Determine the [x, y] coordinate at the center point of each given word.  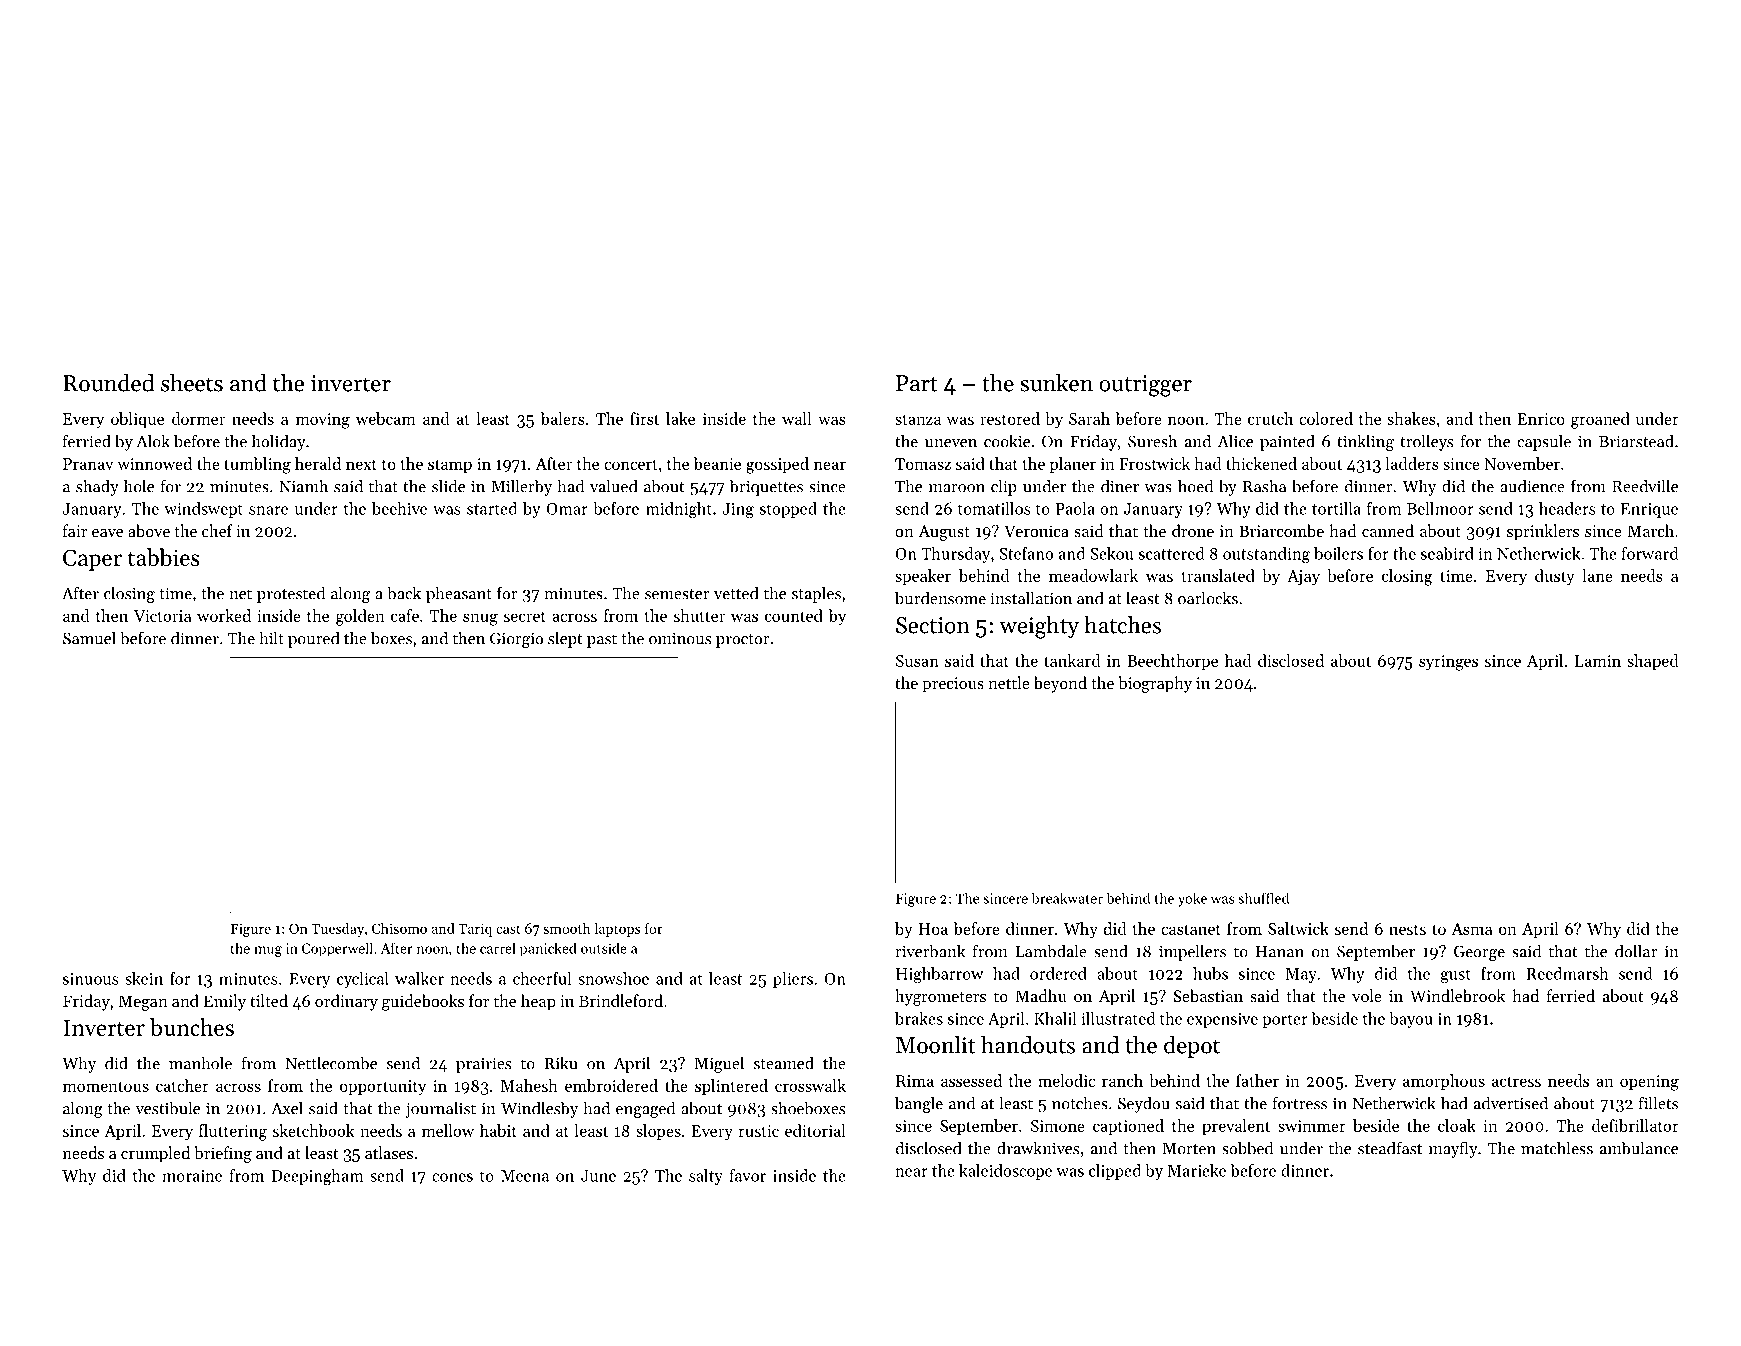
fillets [1658, 1103]
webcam [386, 418]
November [1522, 463]
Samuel [89, 638]
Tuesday [337, 930]
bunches [192, 1027]
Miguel [719, 1064]
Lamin [1598, 661]
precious [953, 685]
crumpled [155, 1154]
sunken [1056, 383]
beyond [1060, 684]
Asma [1472, 929]
